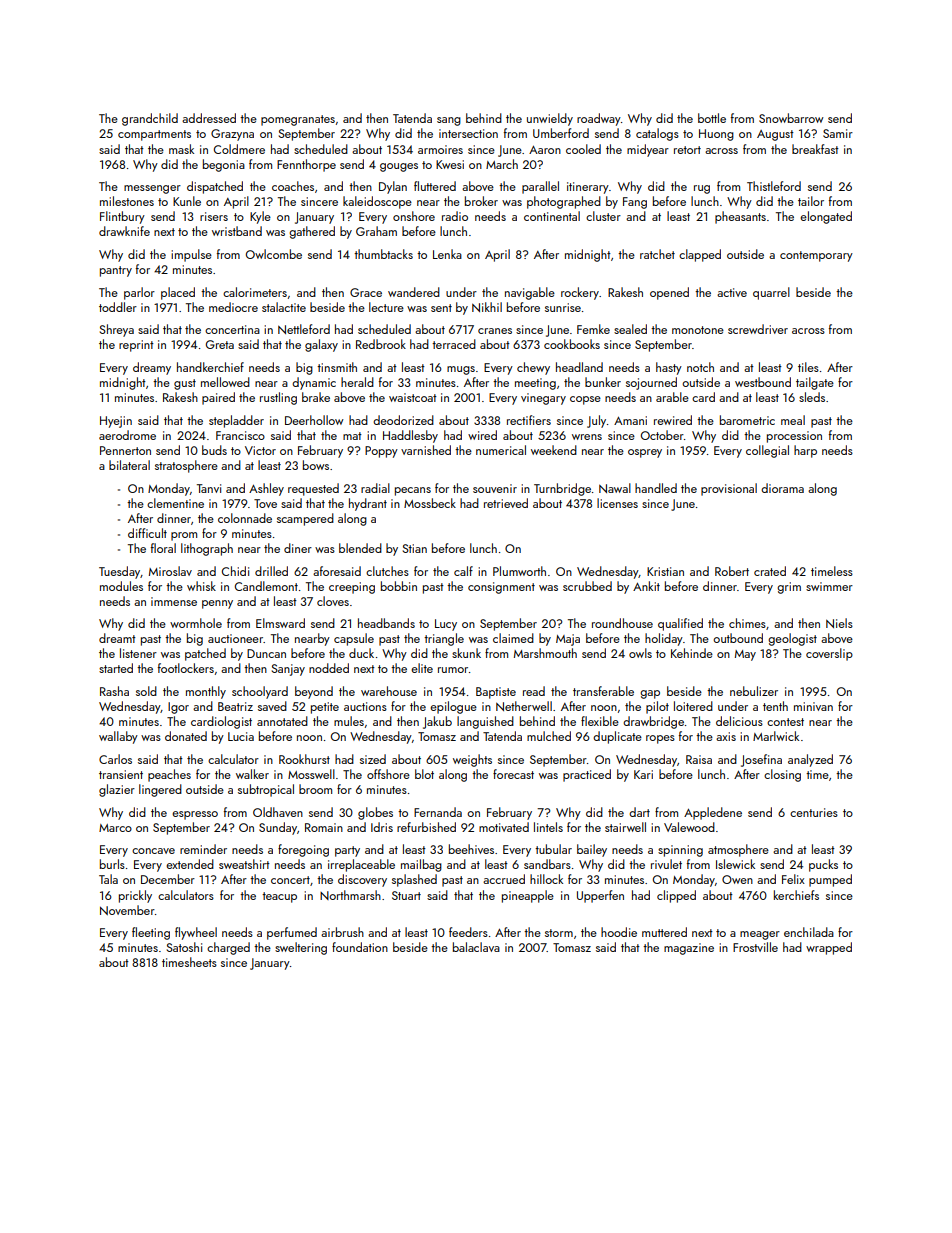 The height and width of the image is (1233, 952). What do you see at coordinates (635, 203) in the image?
I see `Fang` at bounding box center [635, 203].
